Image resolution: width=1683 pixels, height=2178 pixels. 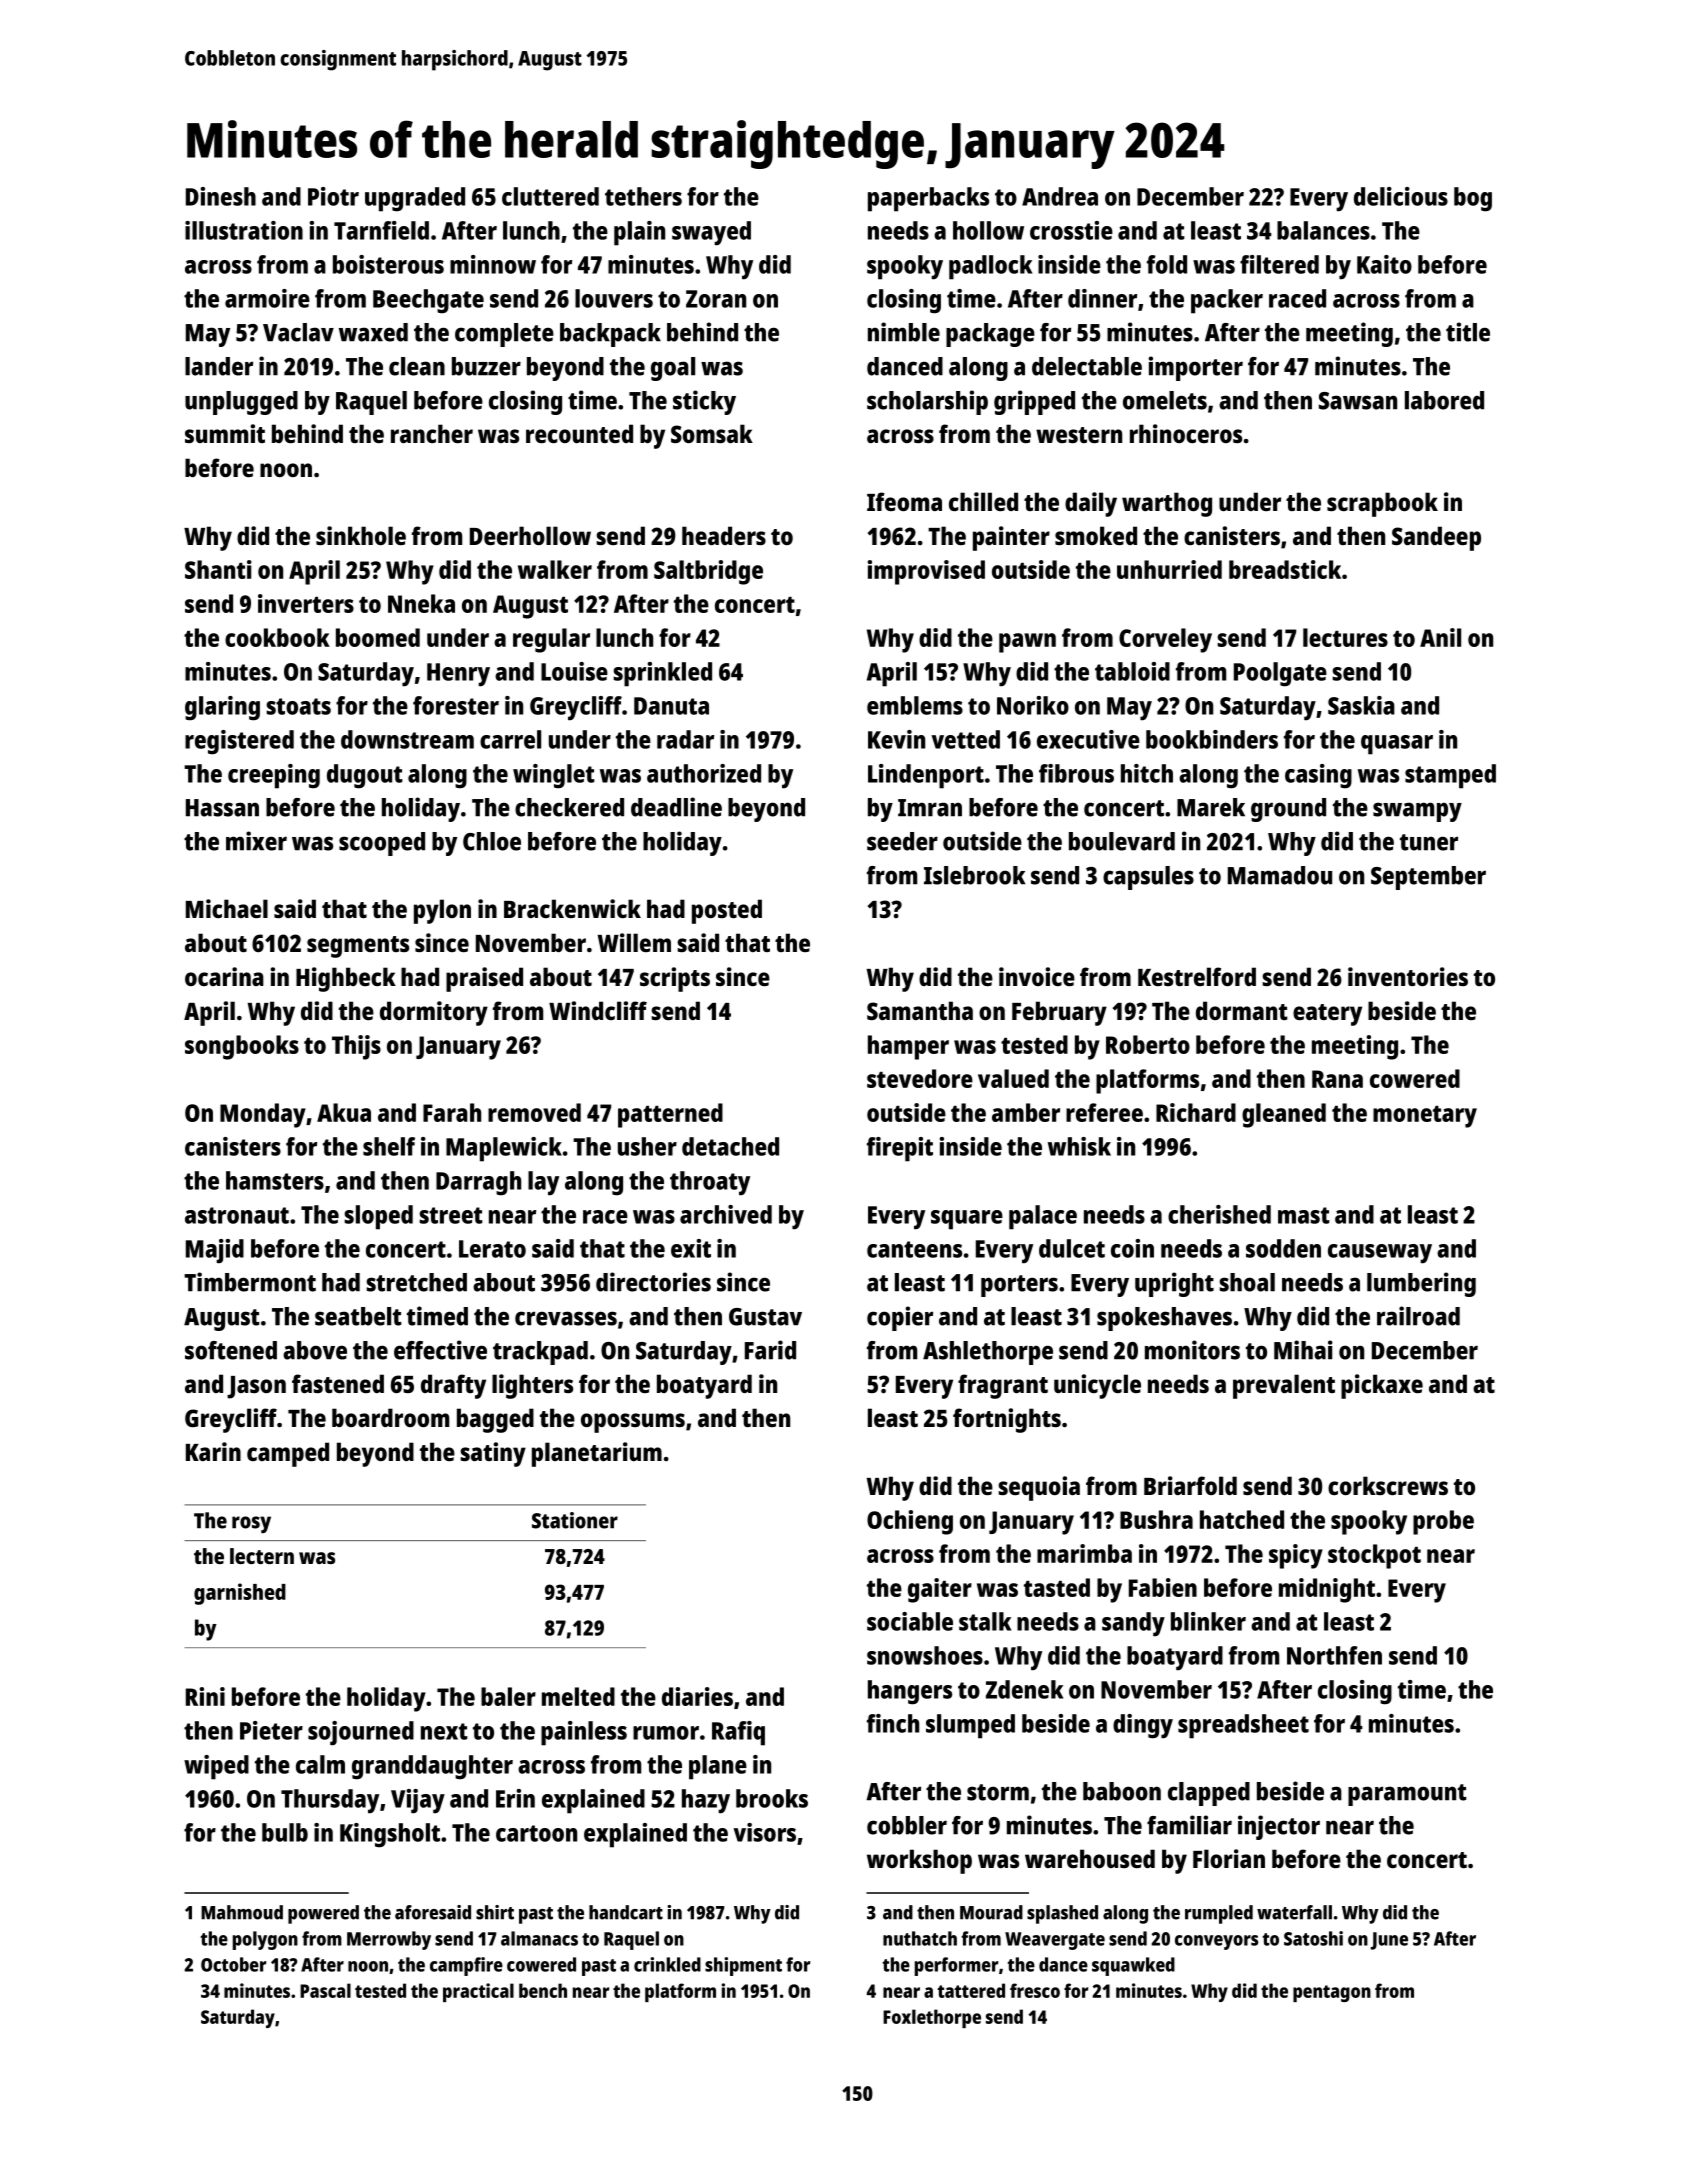 What do you see at coordinates (1380, 1254) in the page?
I see `causeway` at bounding box center [1380, 1254].
